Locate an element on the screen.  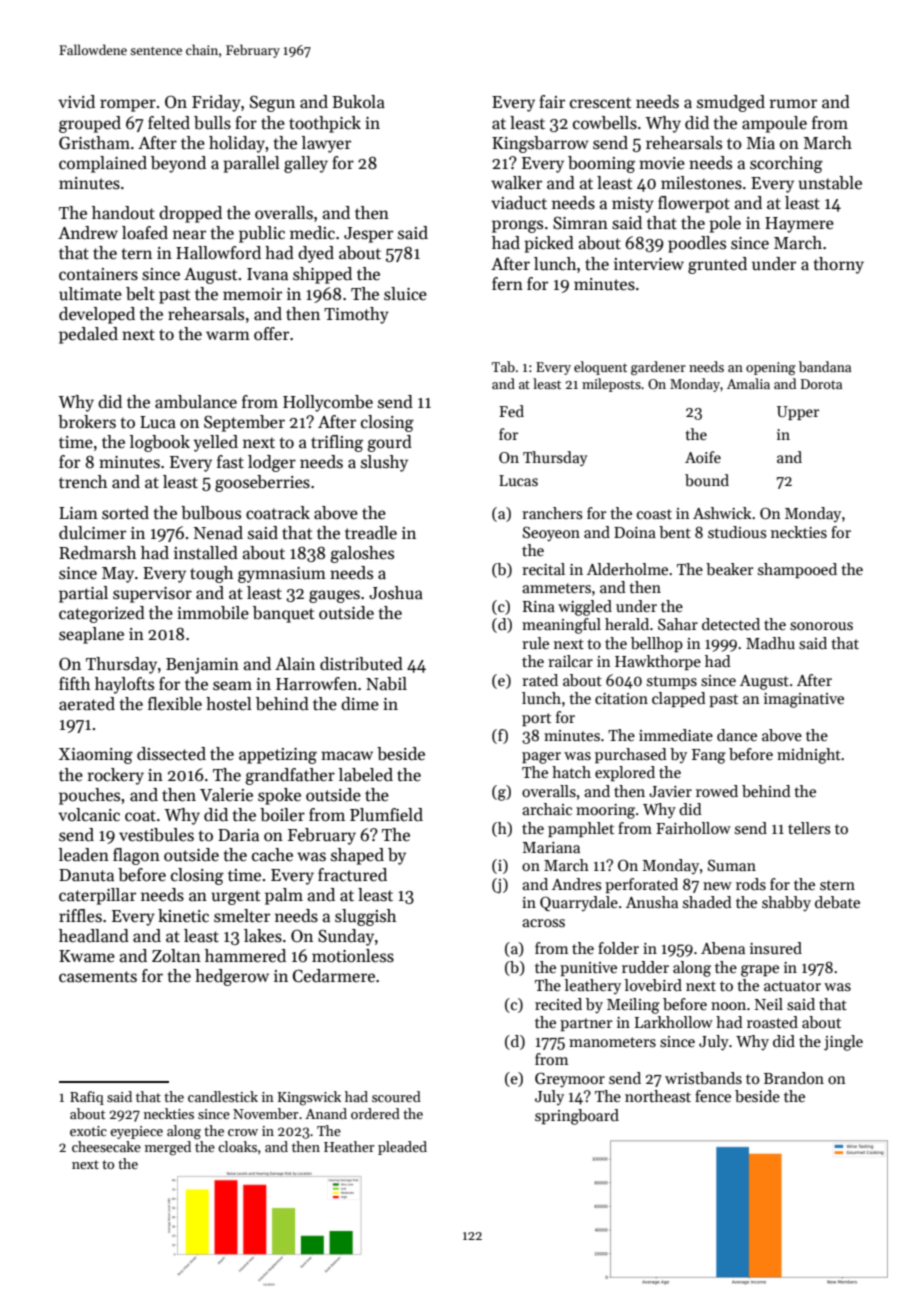
seaplane is located at coordinates (91, 635).
